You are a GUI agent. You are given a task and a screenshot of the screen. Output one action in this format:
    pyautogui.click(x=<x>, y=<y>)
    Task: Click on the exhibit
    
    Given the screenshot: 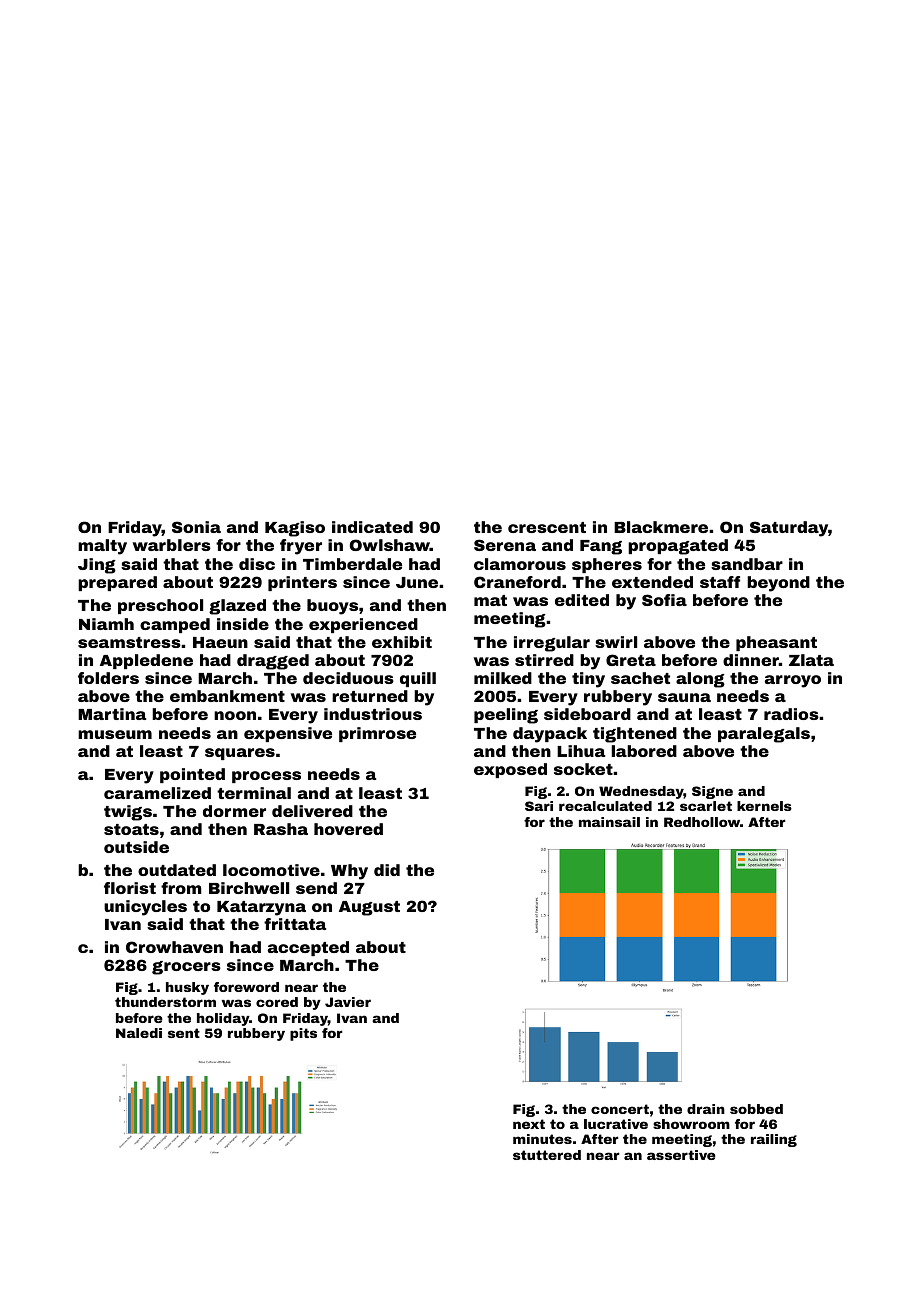 What is the action you would take?
    pyautogui.click(x=402, y=642)
